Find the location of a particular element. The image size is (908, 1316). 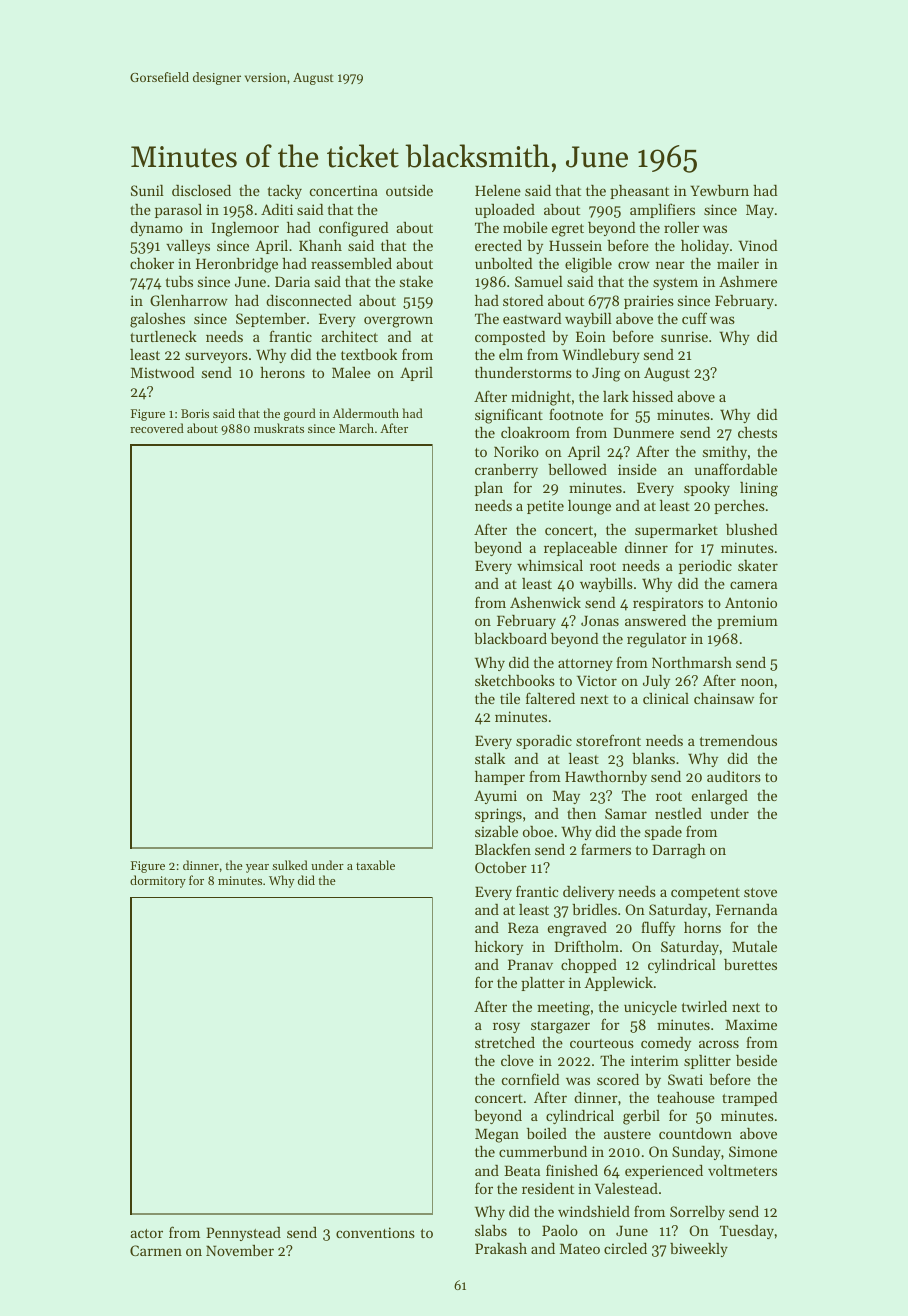

Yewburn is located at coordinates (719, 190).
